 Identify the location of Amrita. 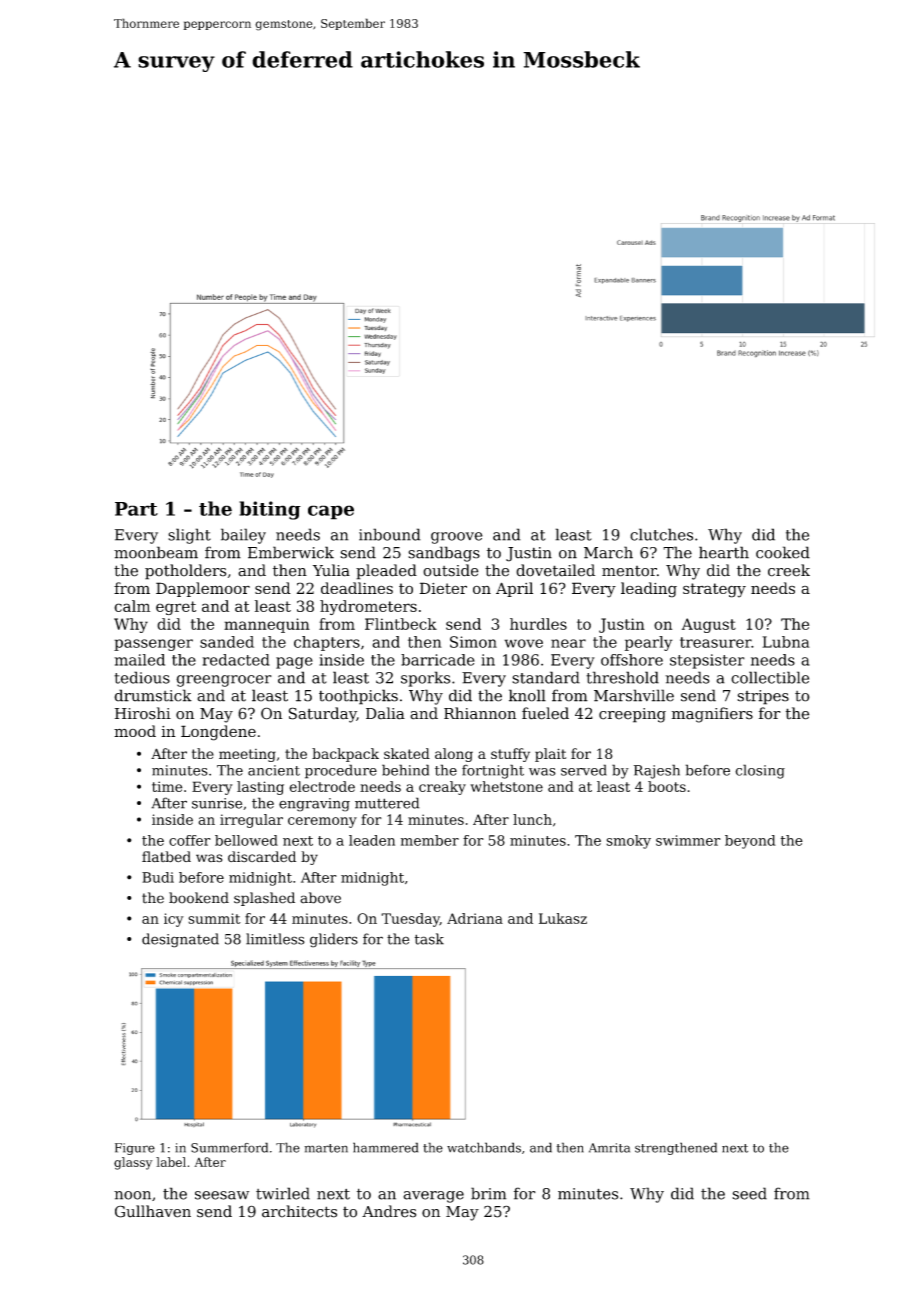
(609, 1148).
